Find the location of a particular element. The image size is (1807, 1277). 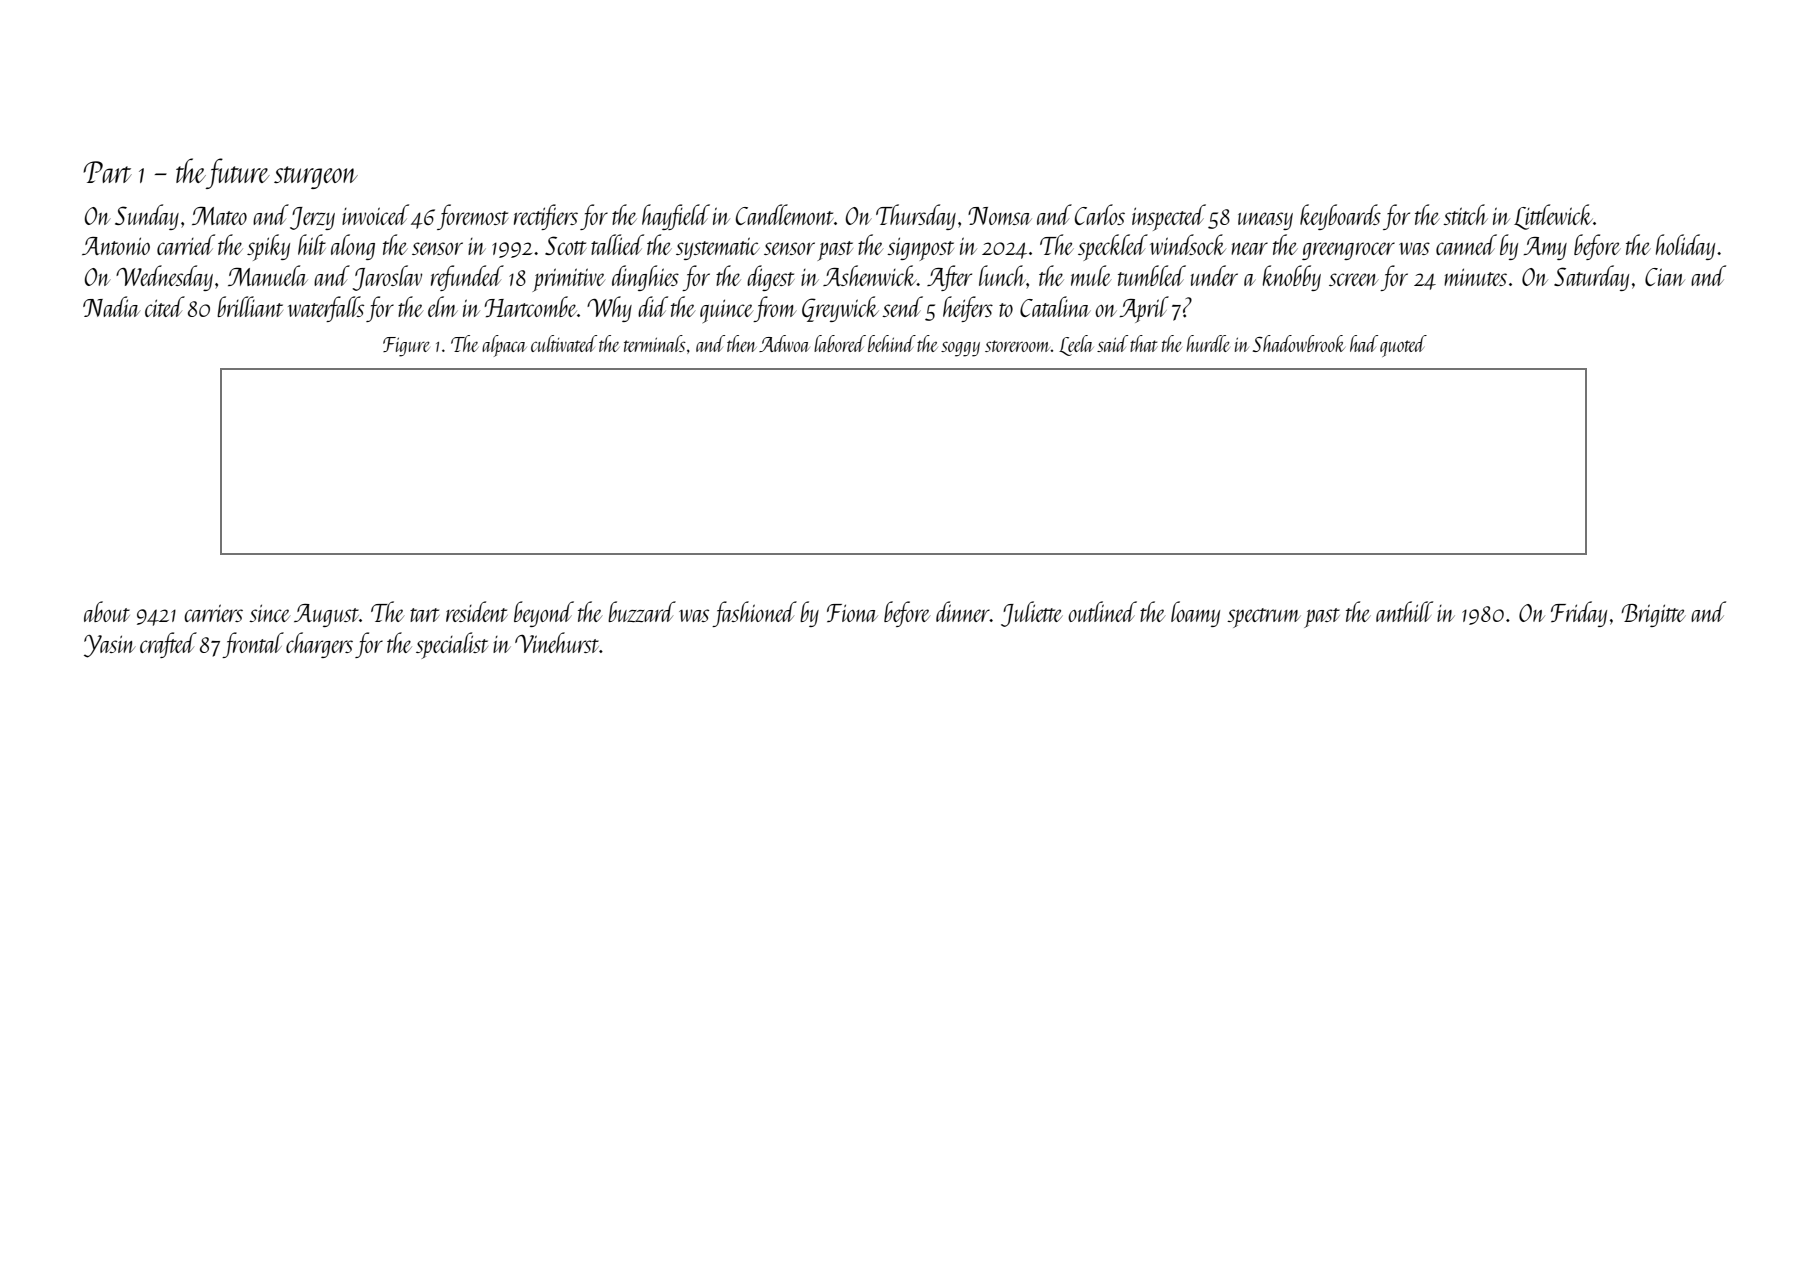

signpost is located at coordinates (920, 249).
